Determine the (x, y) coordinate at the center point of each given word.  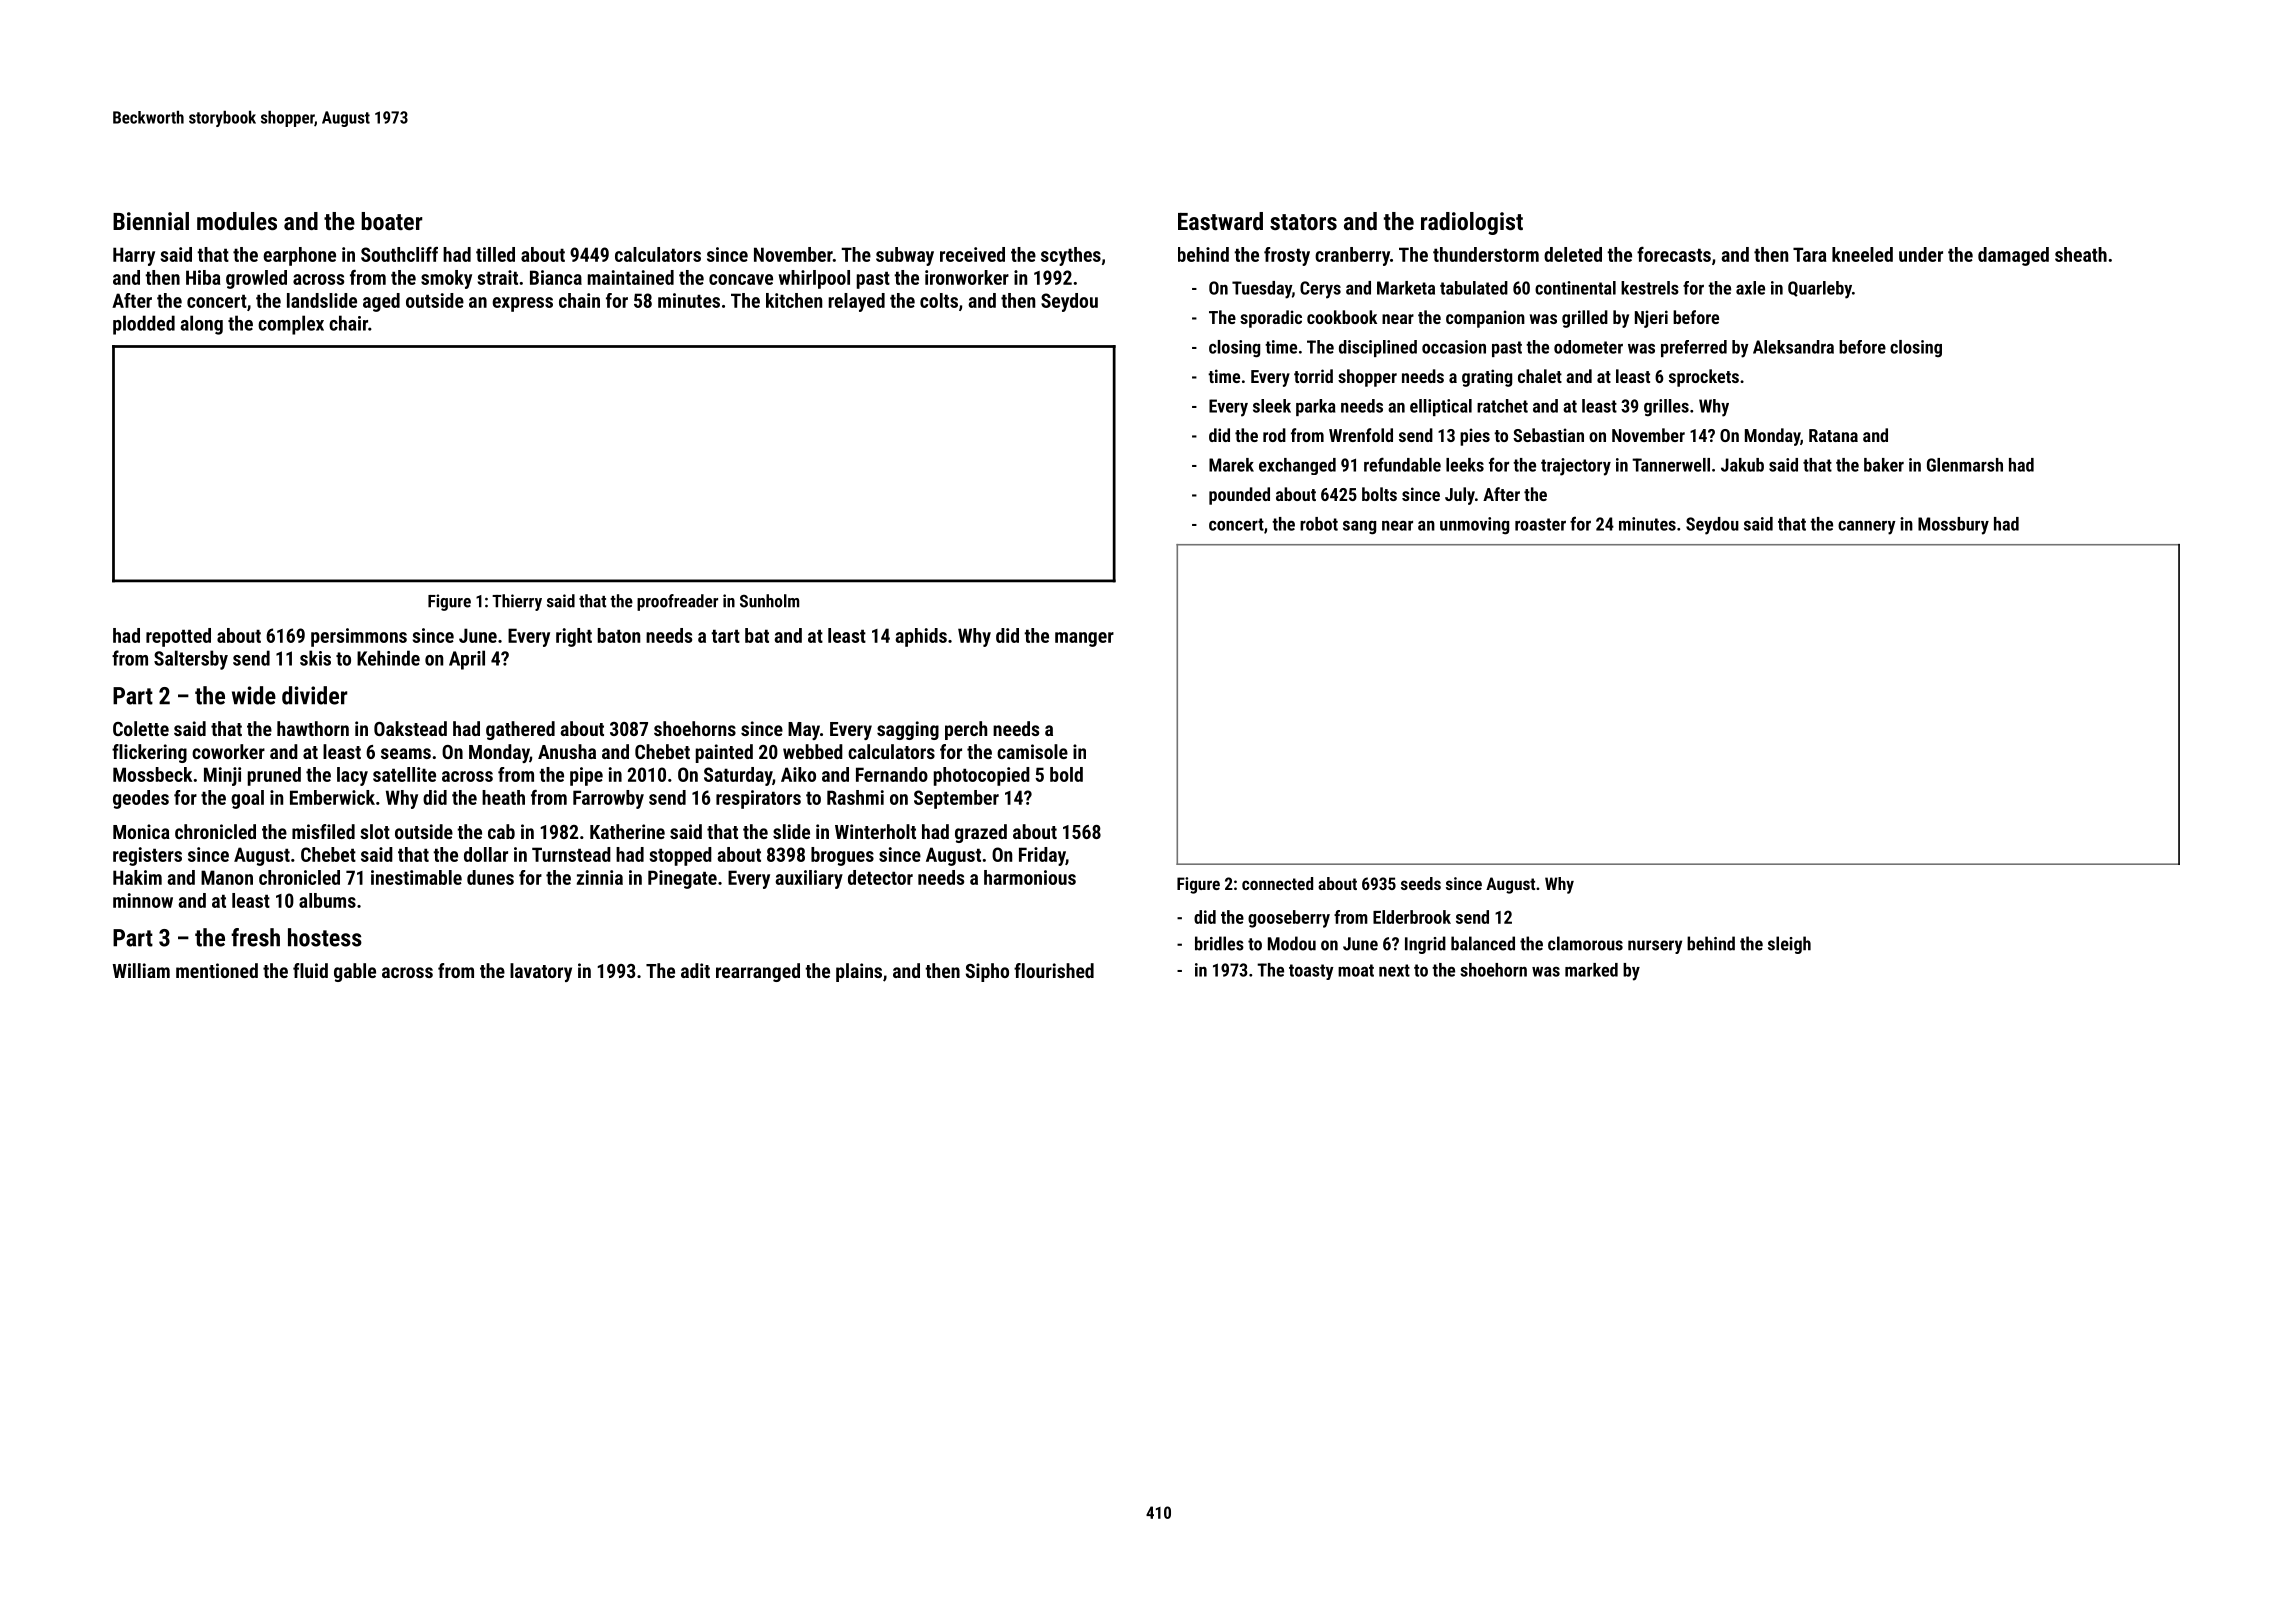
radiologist (1472, 223)
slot (375, 831)
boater (391, 221)
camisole (1032, 751)
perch (966, 730)
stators (1303, 222)
